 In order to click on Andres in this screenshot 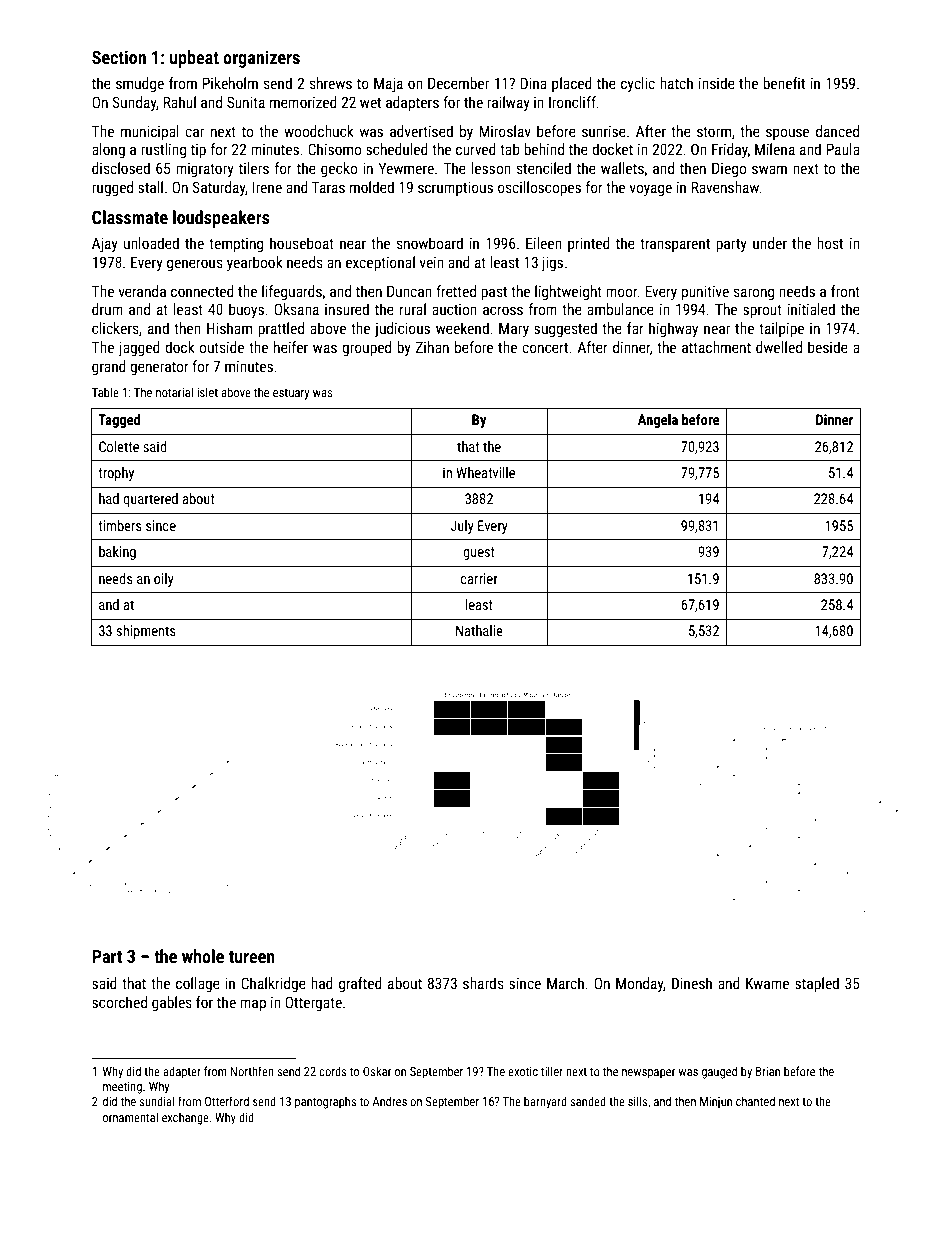, I will do `click(389, 1101)`.
